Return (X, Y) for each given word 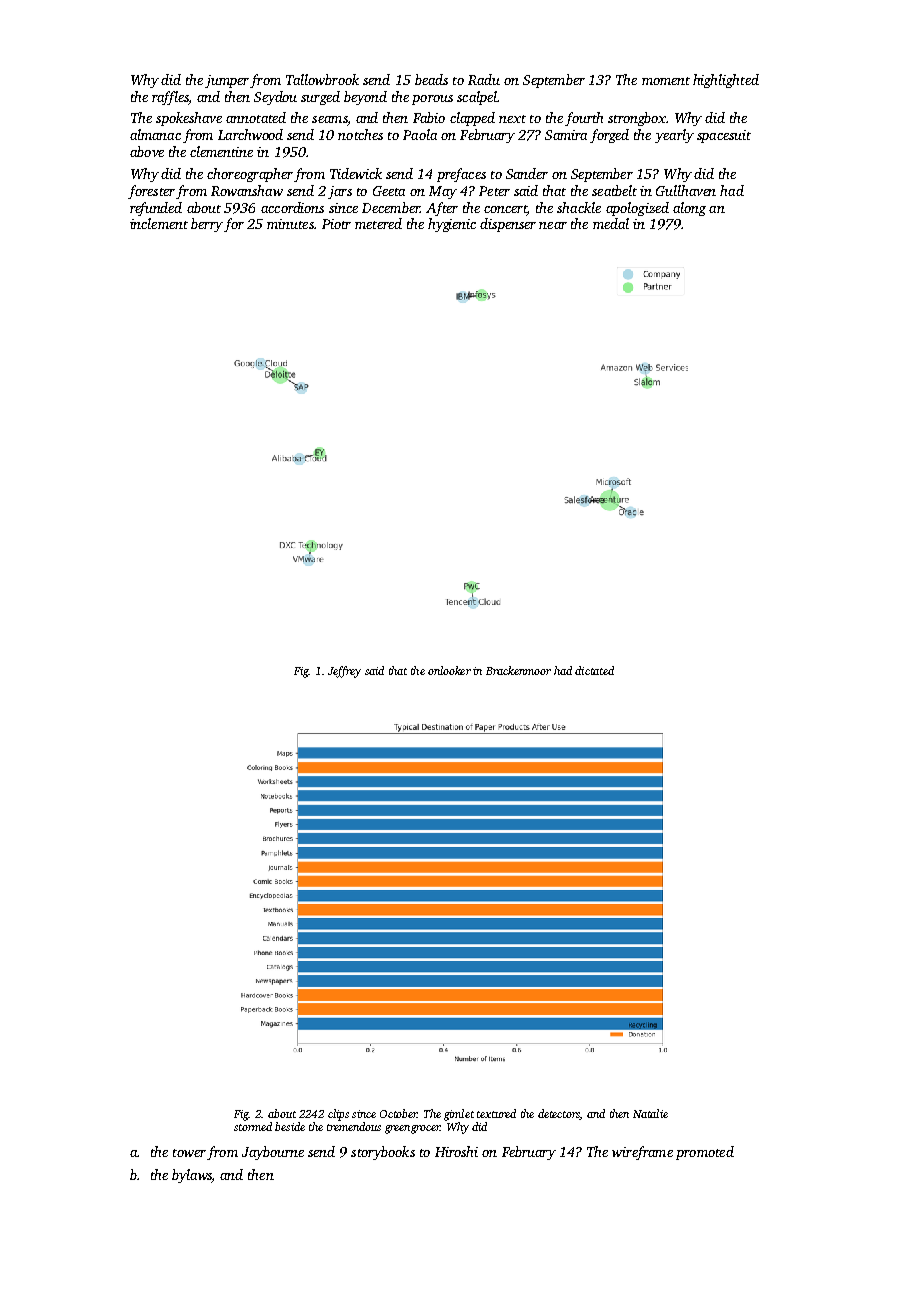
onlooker (449, 670)
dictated (594, 670)
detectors (559, 1114)
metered (378, 223)
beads (431, 79)
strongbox (637, 119)
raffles (170, 98)
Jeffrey (344, 672)
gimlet (459, 1115)
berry (207, 225)
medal (611, 223)
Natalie (650, 1113)
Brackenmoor (518, 670)
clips (338, 1115)
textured (496, 1113)
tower (189, 1153)
